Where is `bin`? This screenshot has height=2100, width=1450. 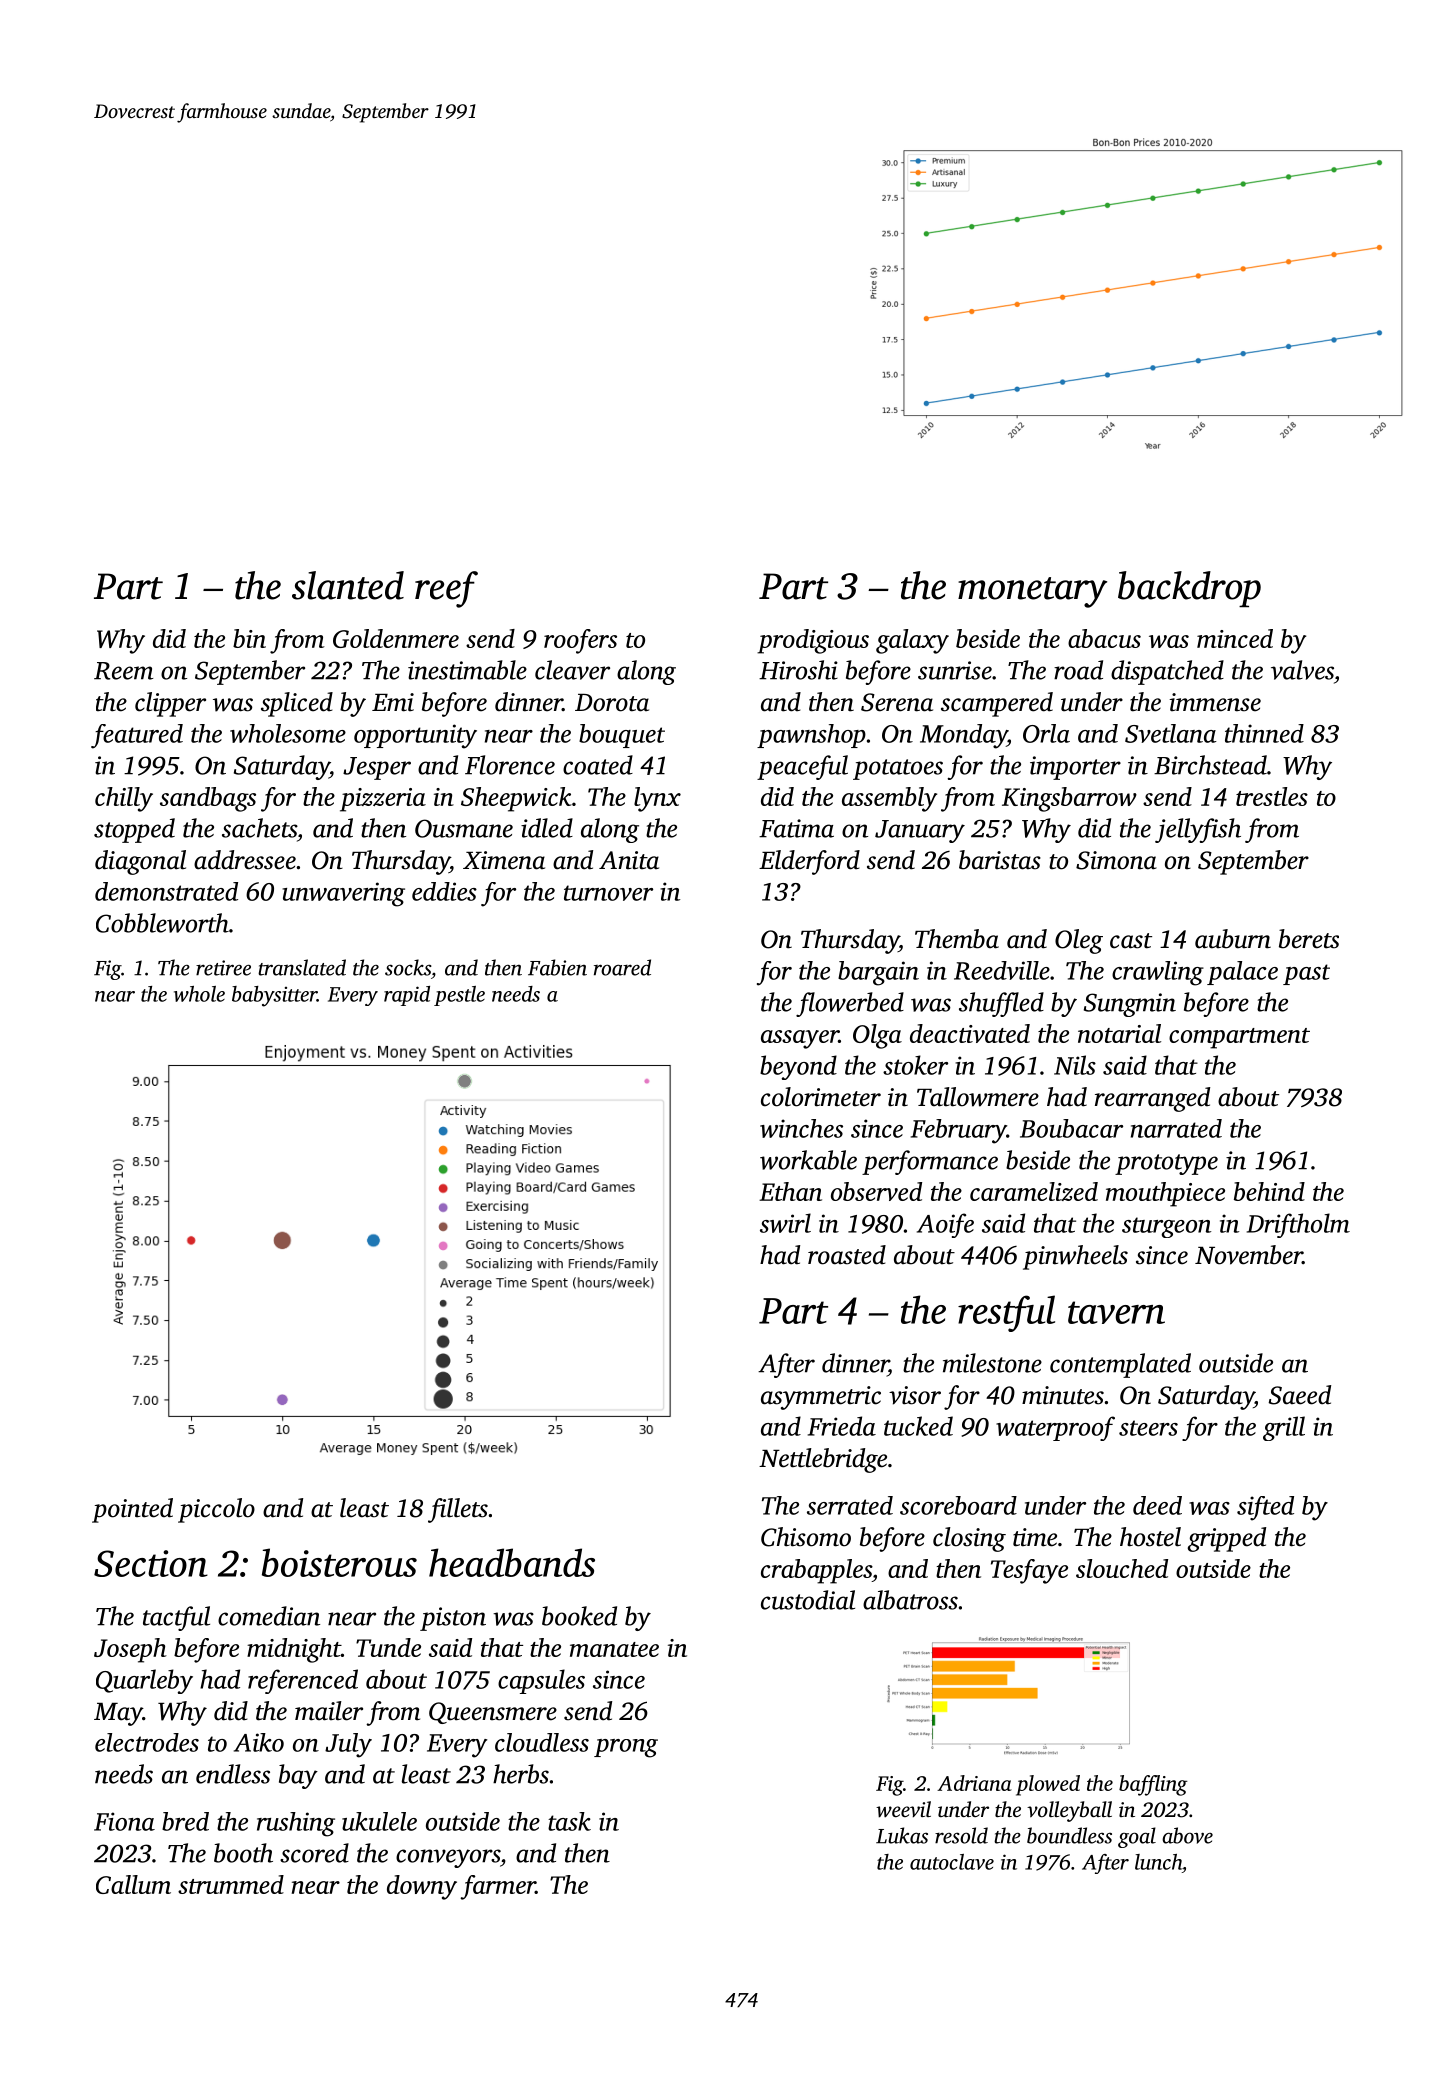 bin is located at coordinates (249, 638).
